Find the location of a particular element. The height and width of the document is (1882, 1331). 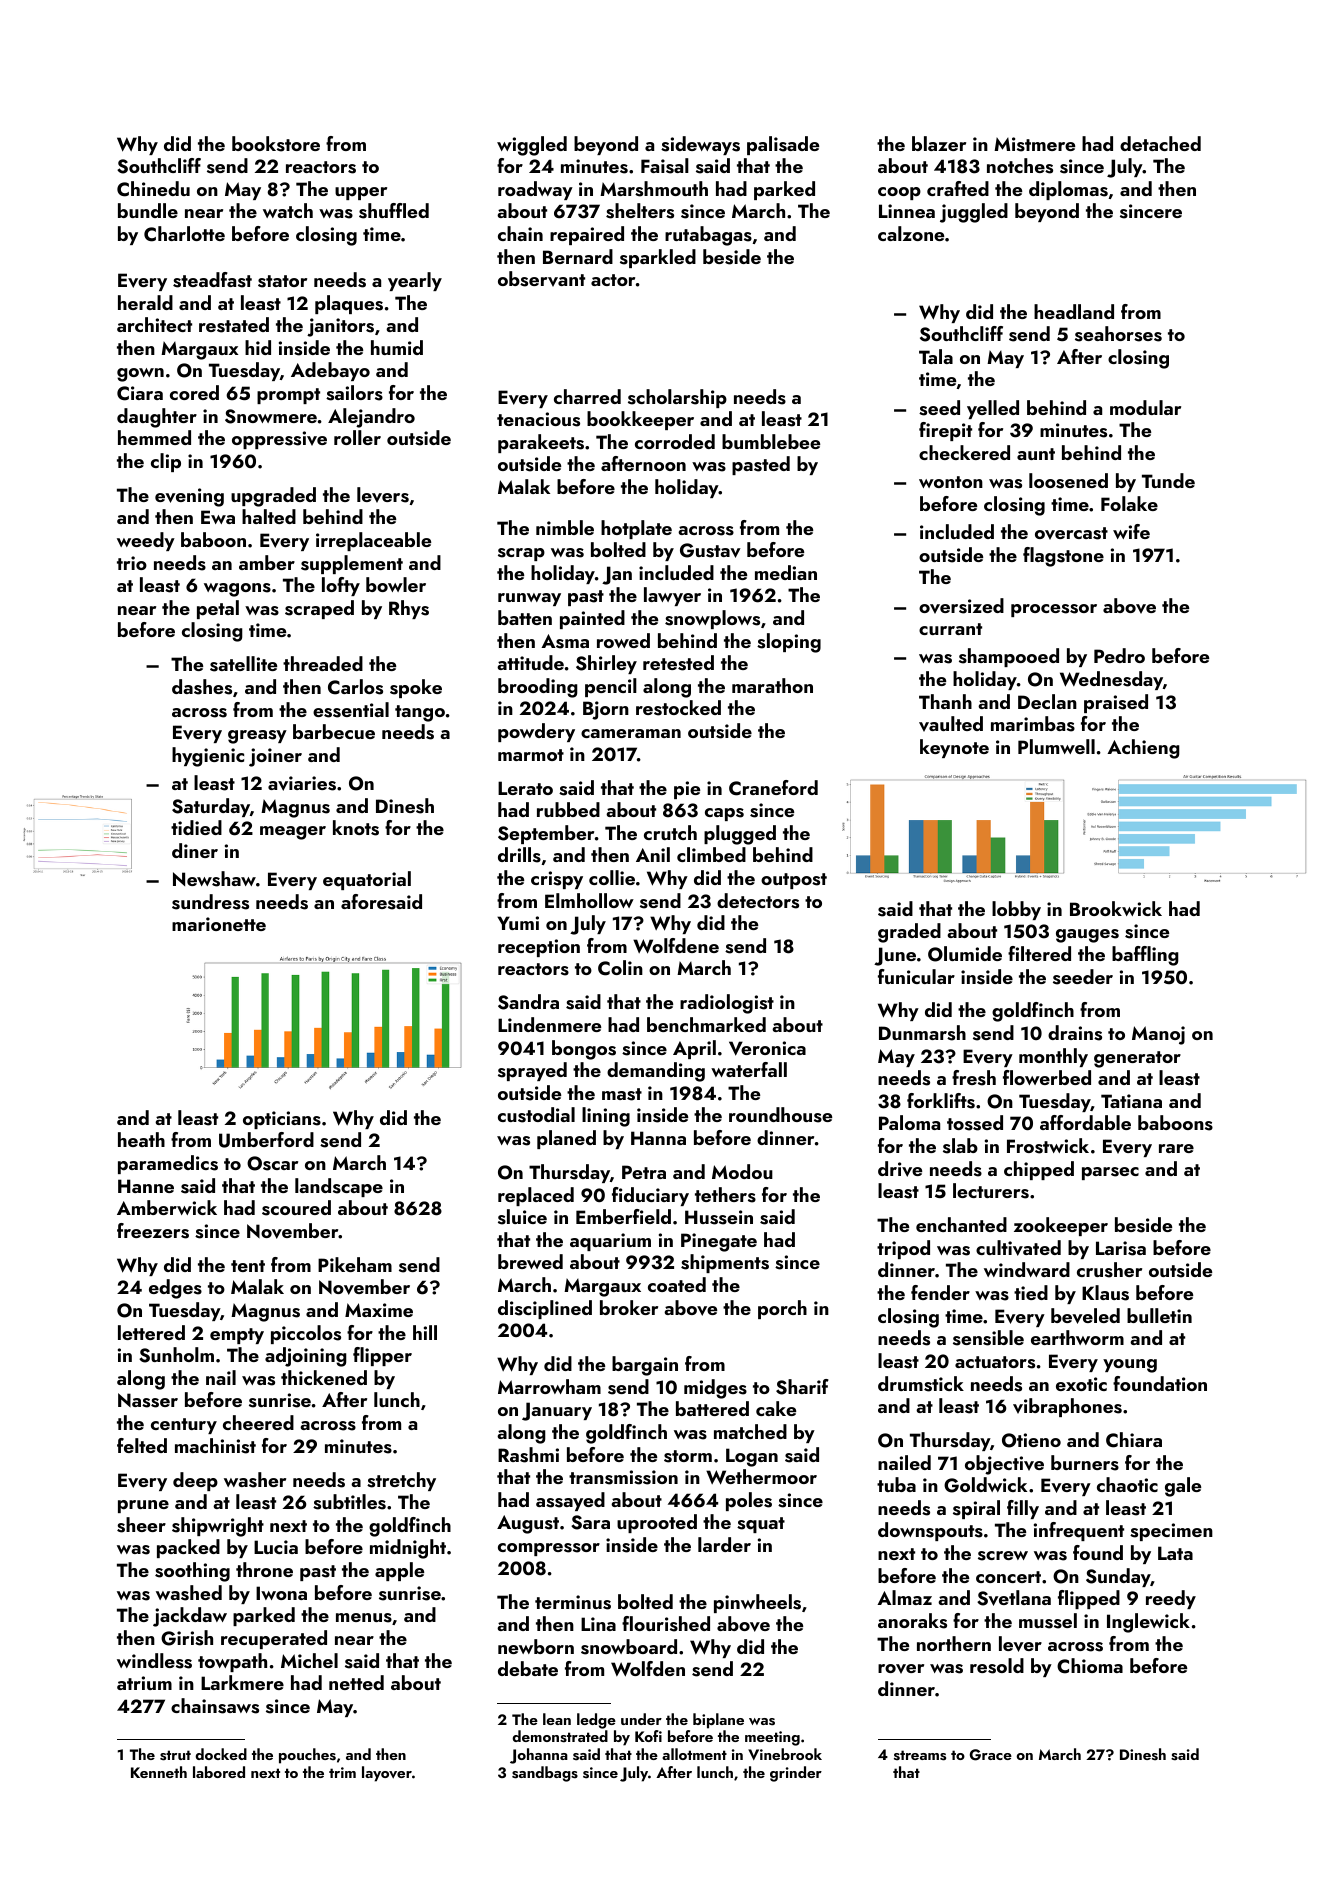

wonton is located at coordinates (951, 482).
